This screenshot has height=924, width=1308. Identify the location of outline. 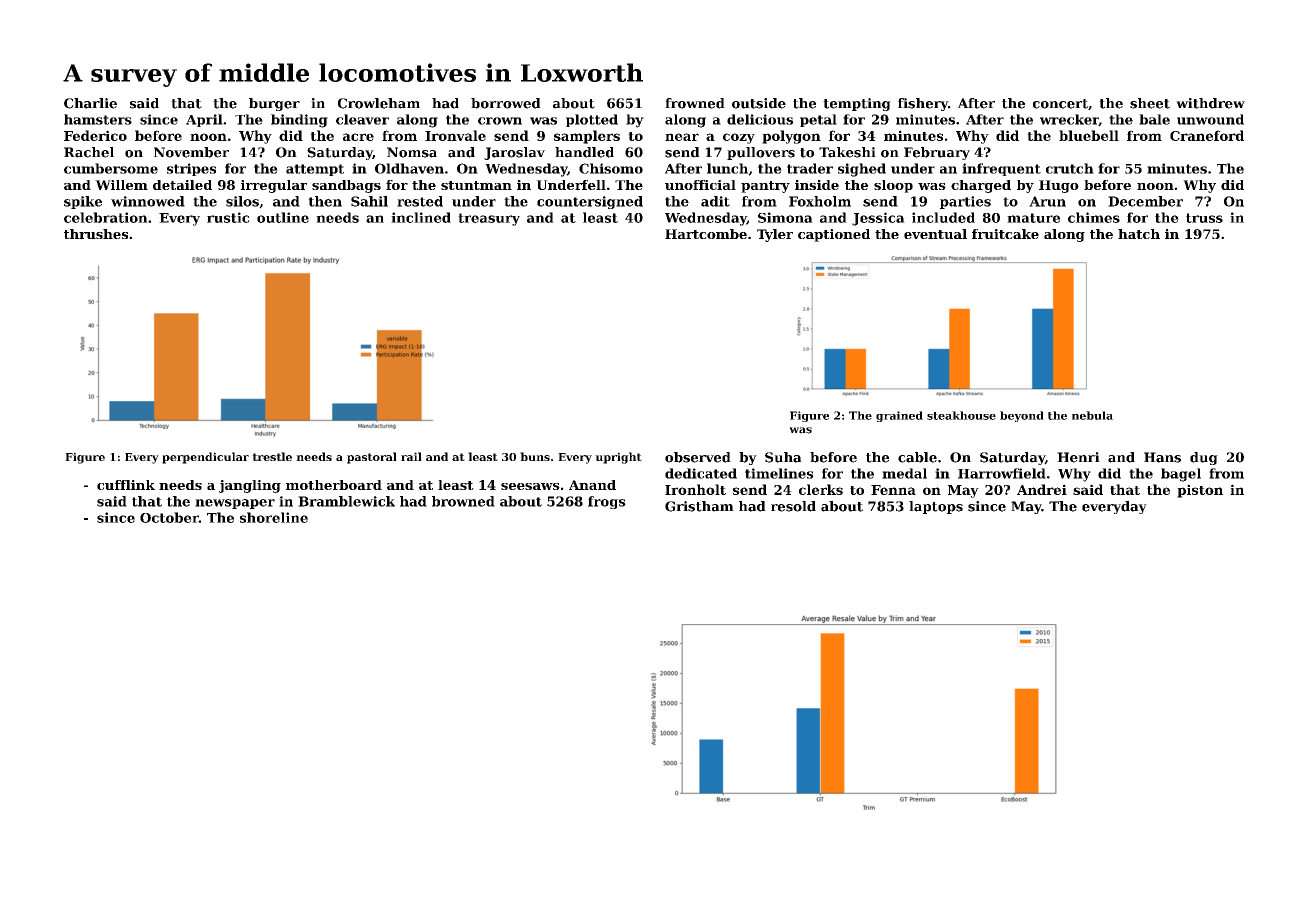
(283, 217).
